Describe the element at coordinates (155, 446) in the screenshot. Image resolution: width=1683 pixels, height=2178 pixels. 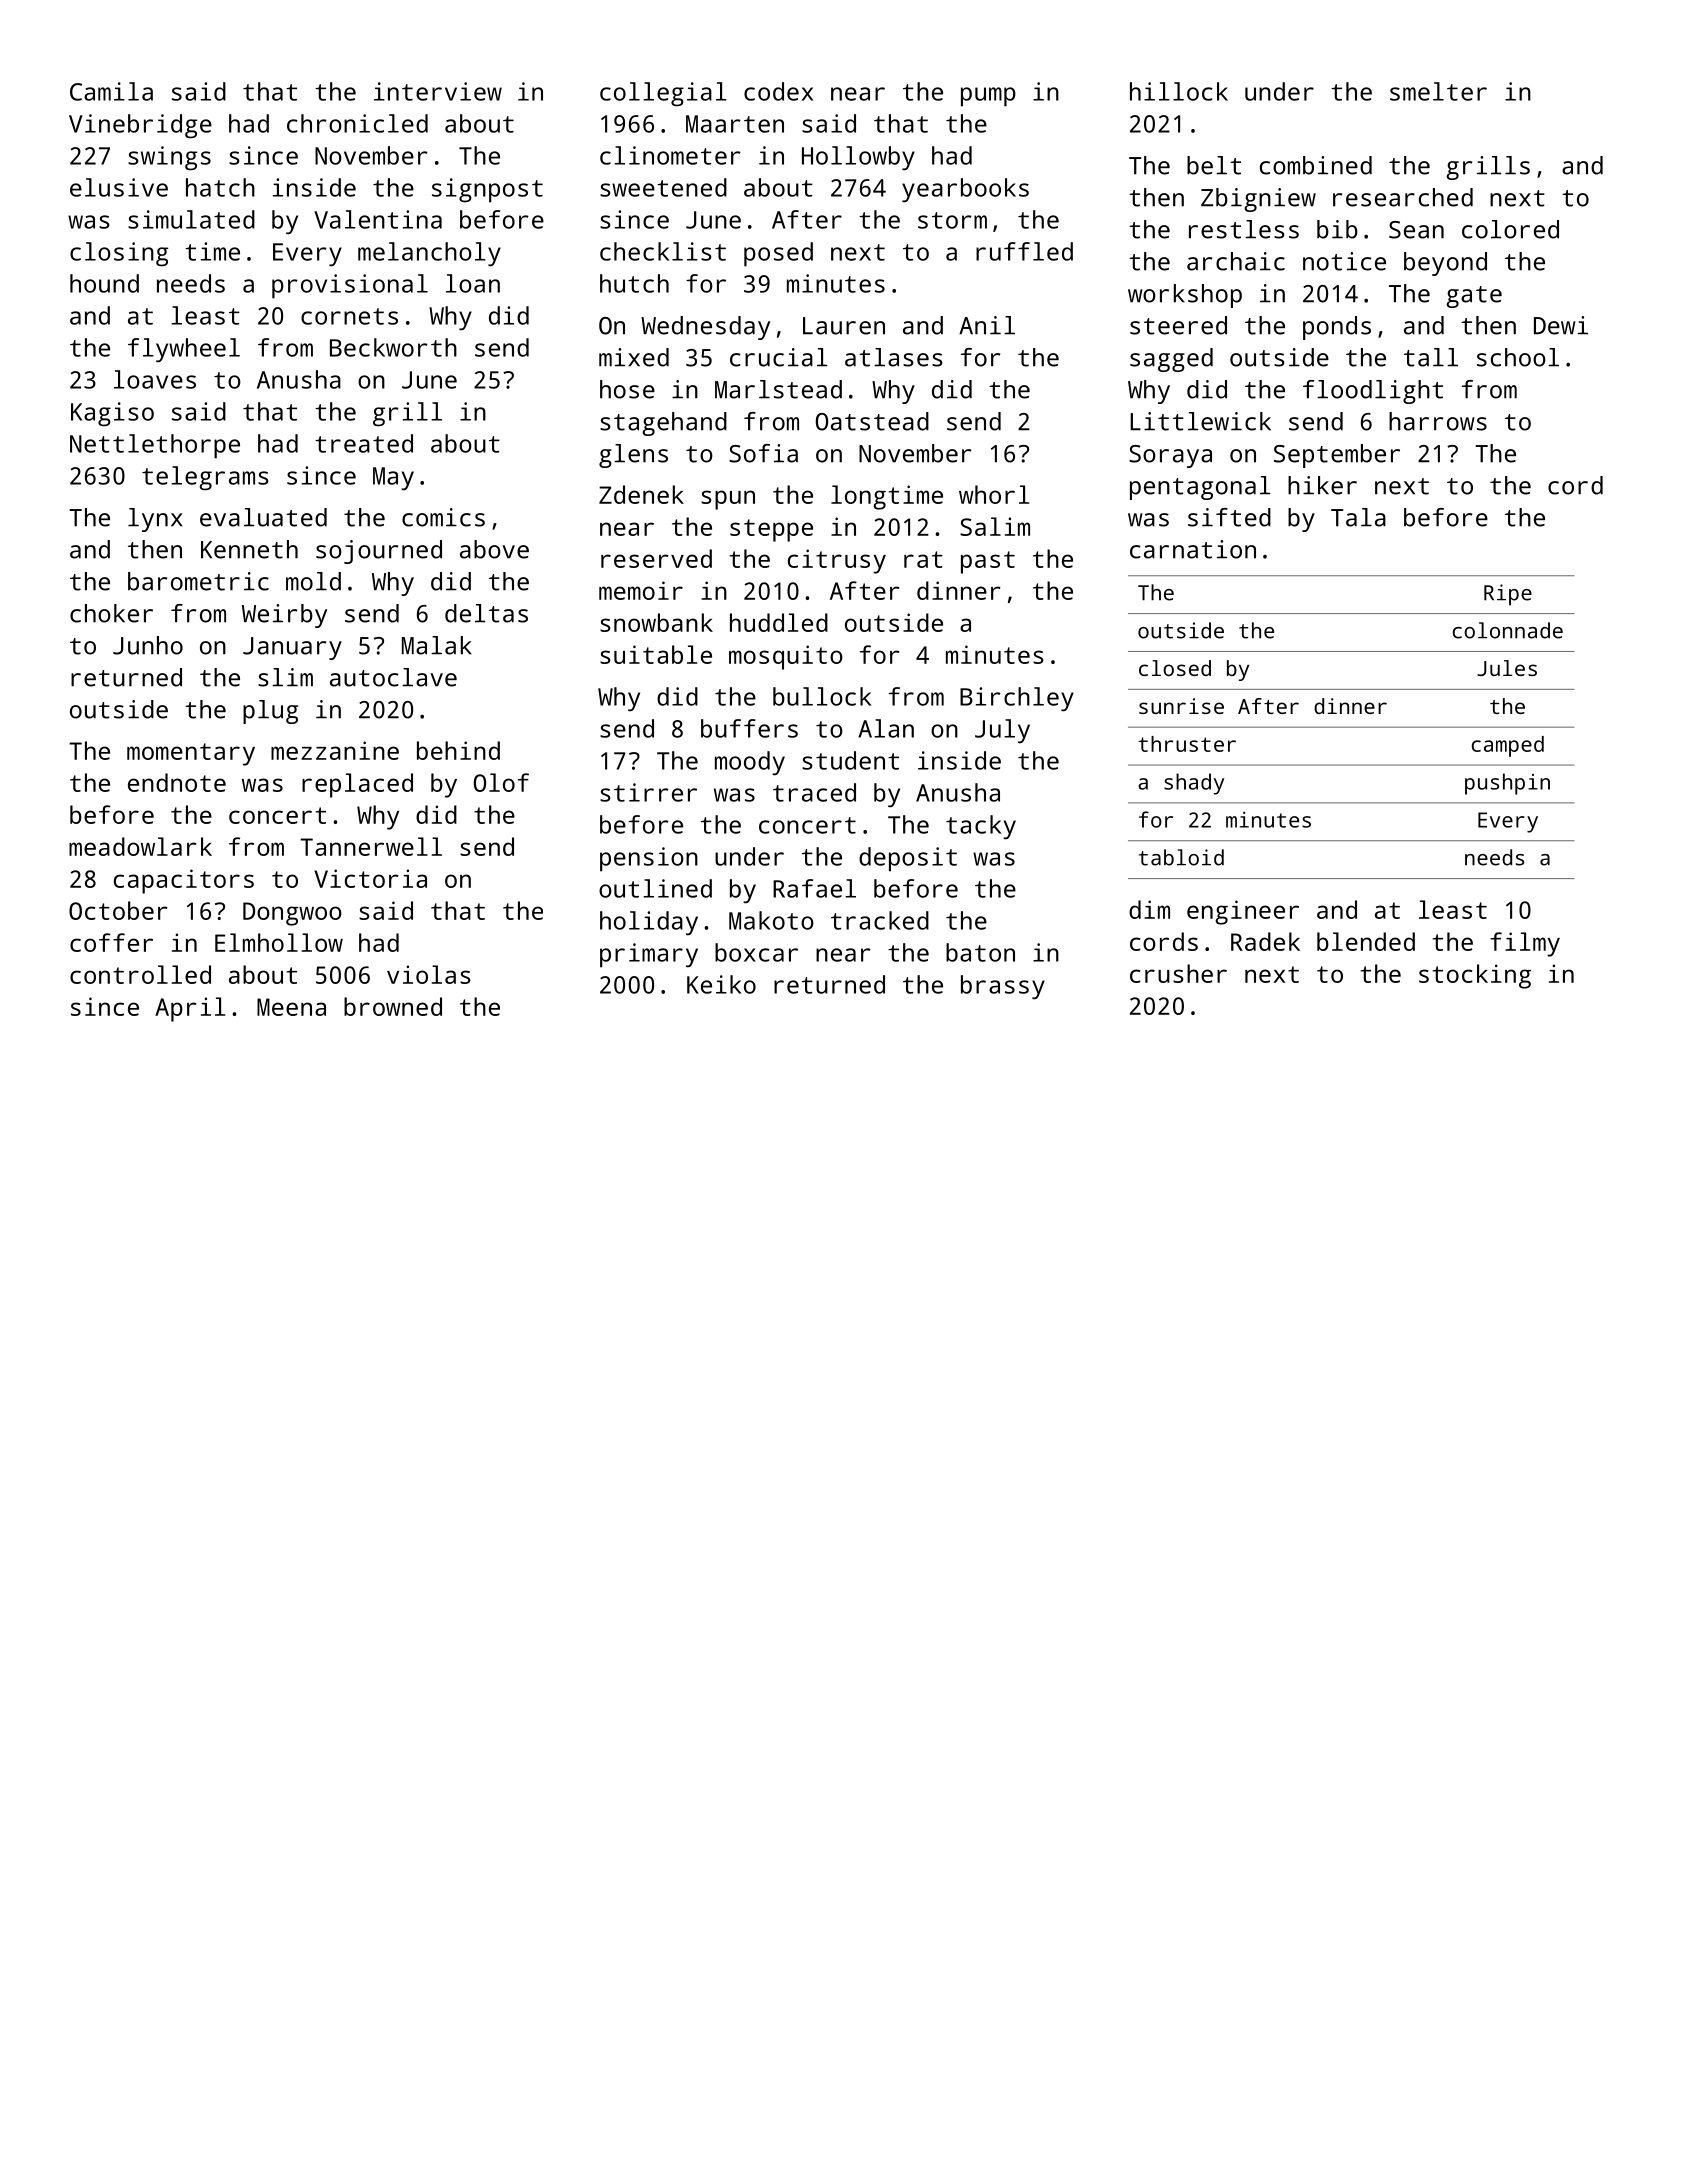
I see `Nettlethorpe` at that location.
